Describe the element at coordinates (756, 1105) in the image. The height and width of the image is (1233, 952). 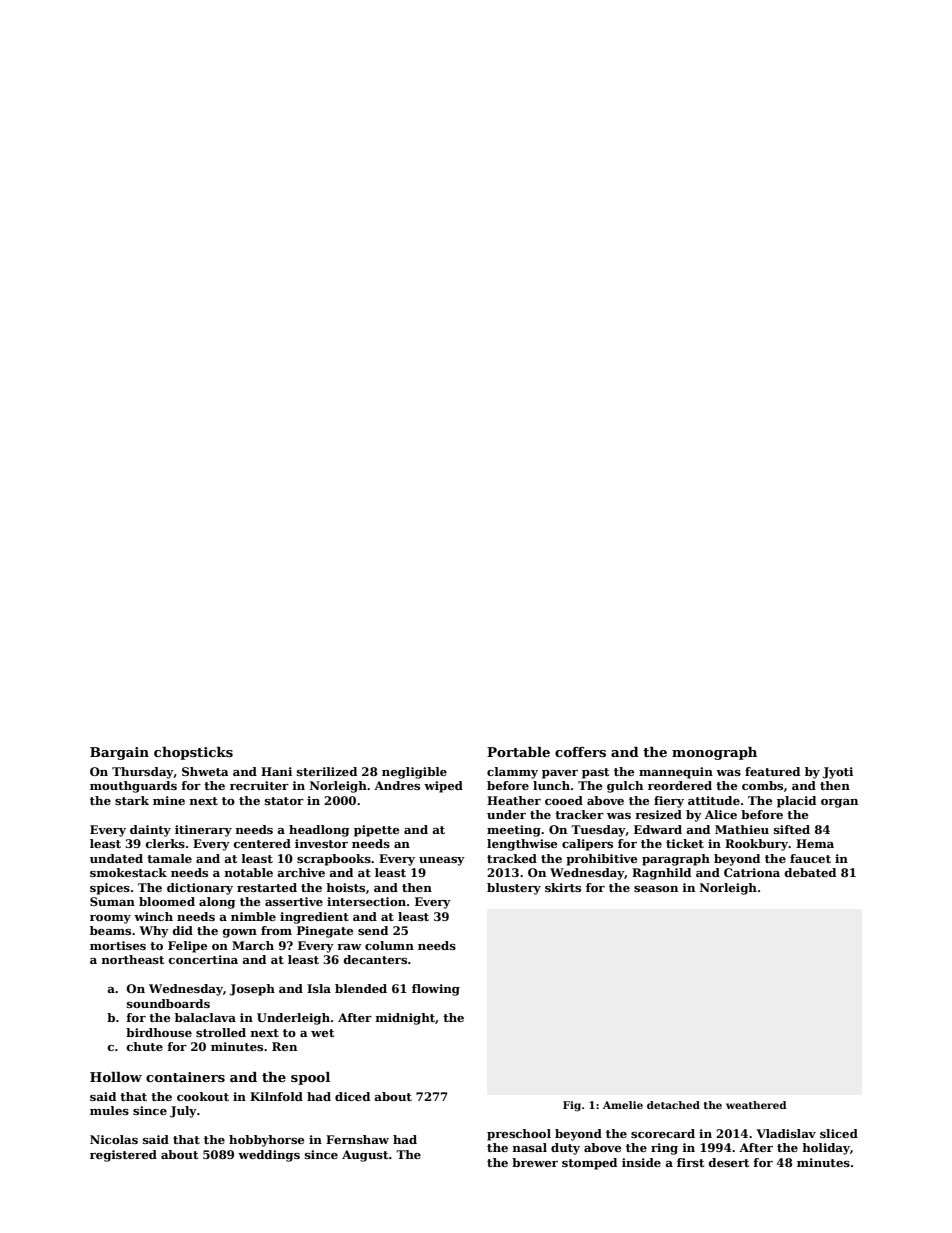
I see `weathered` at that location.
